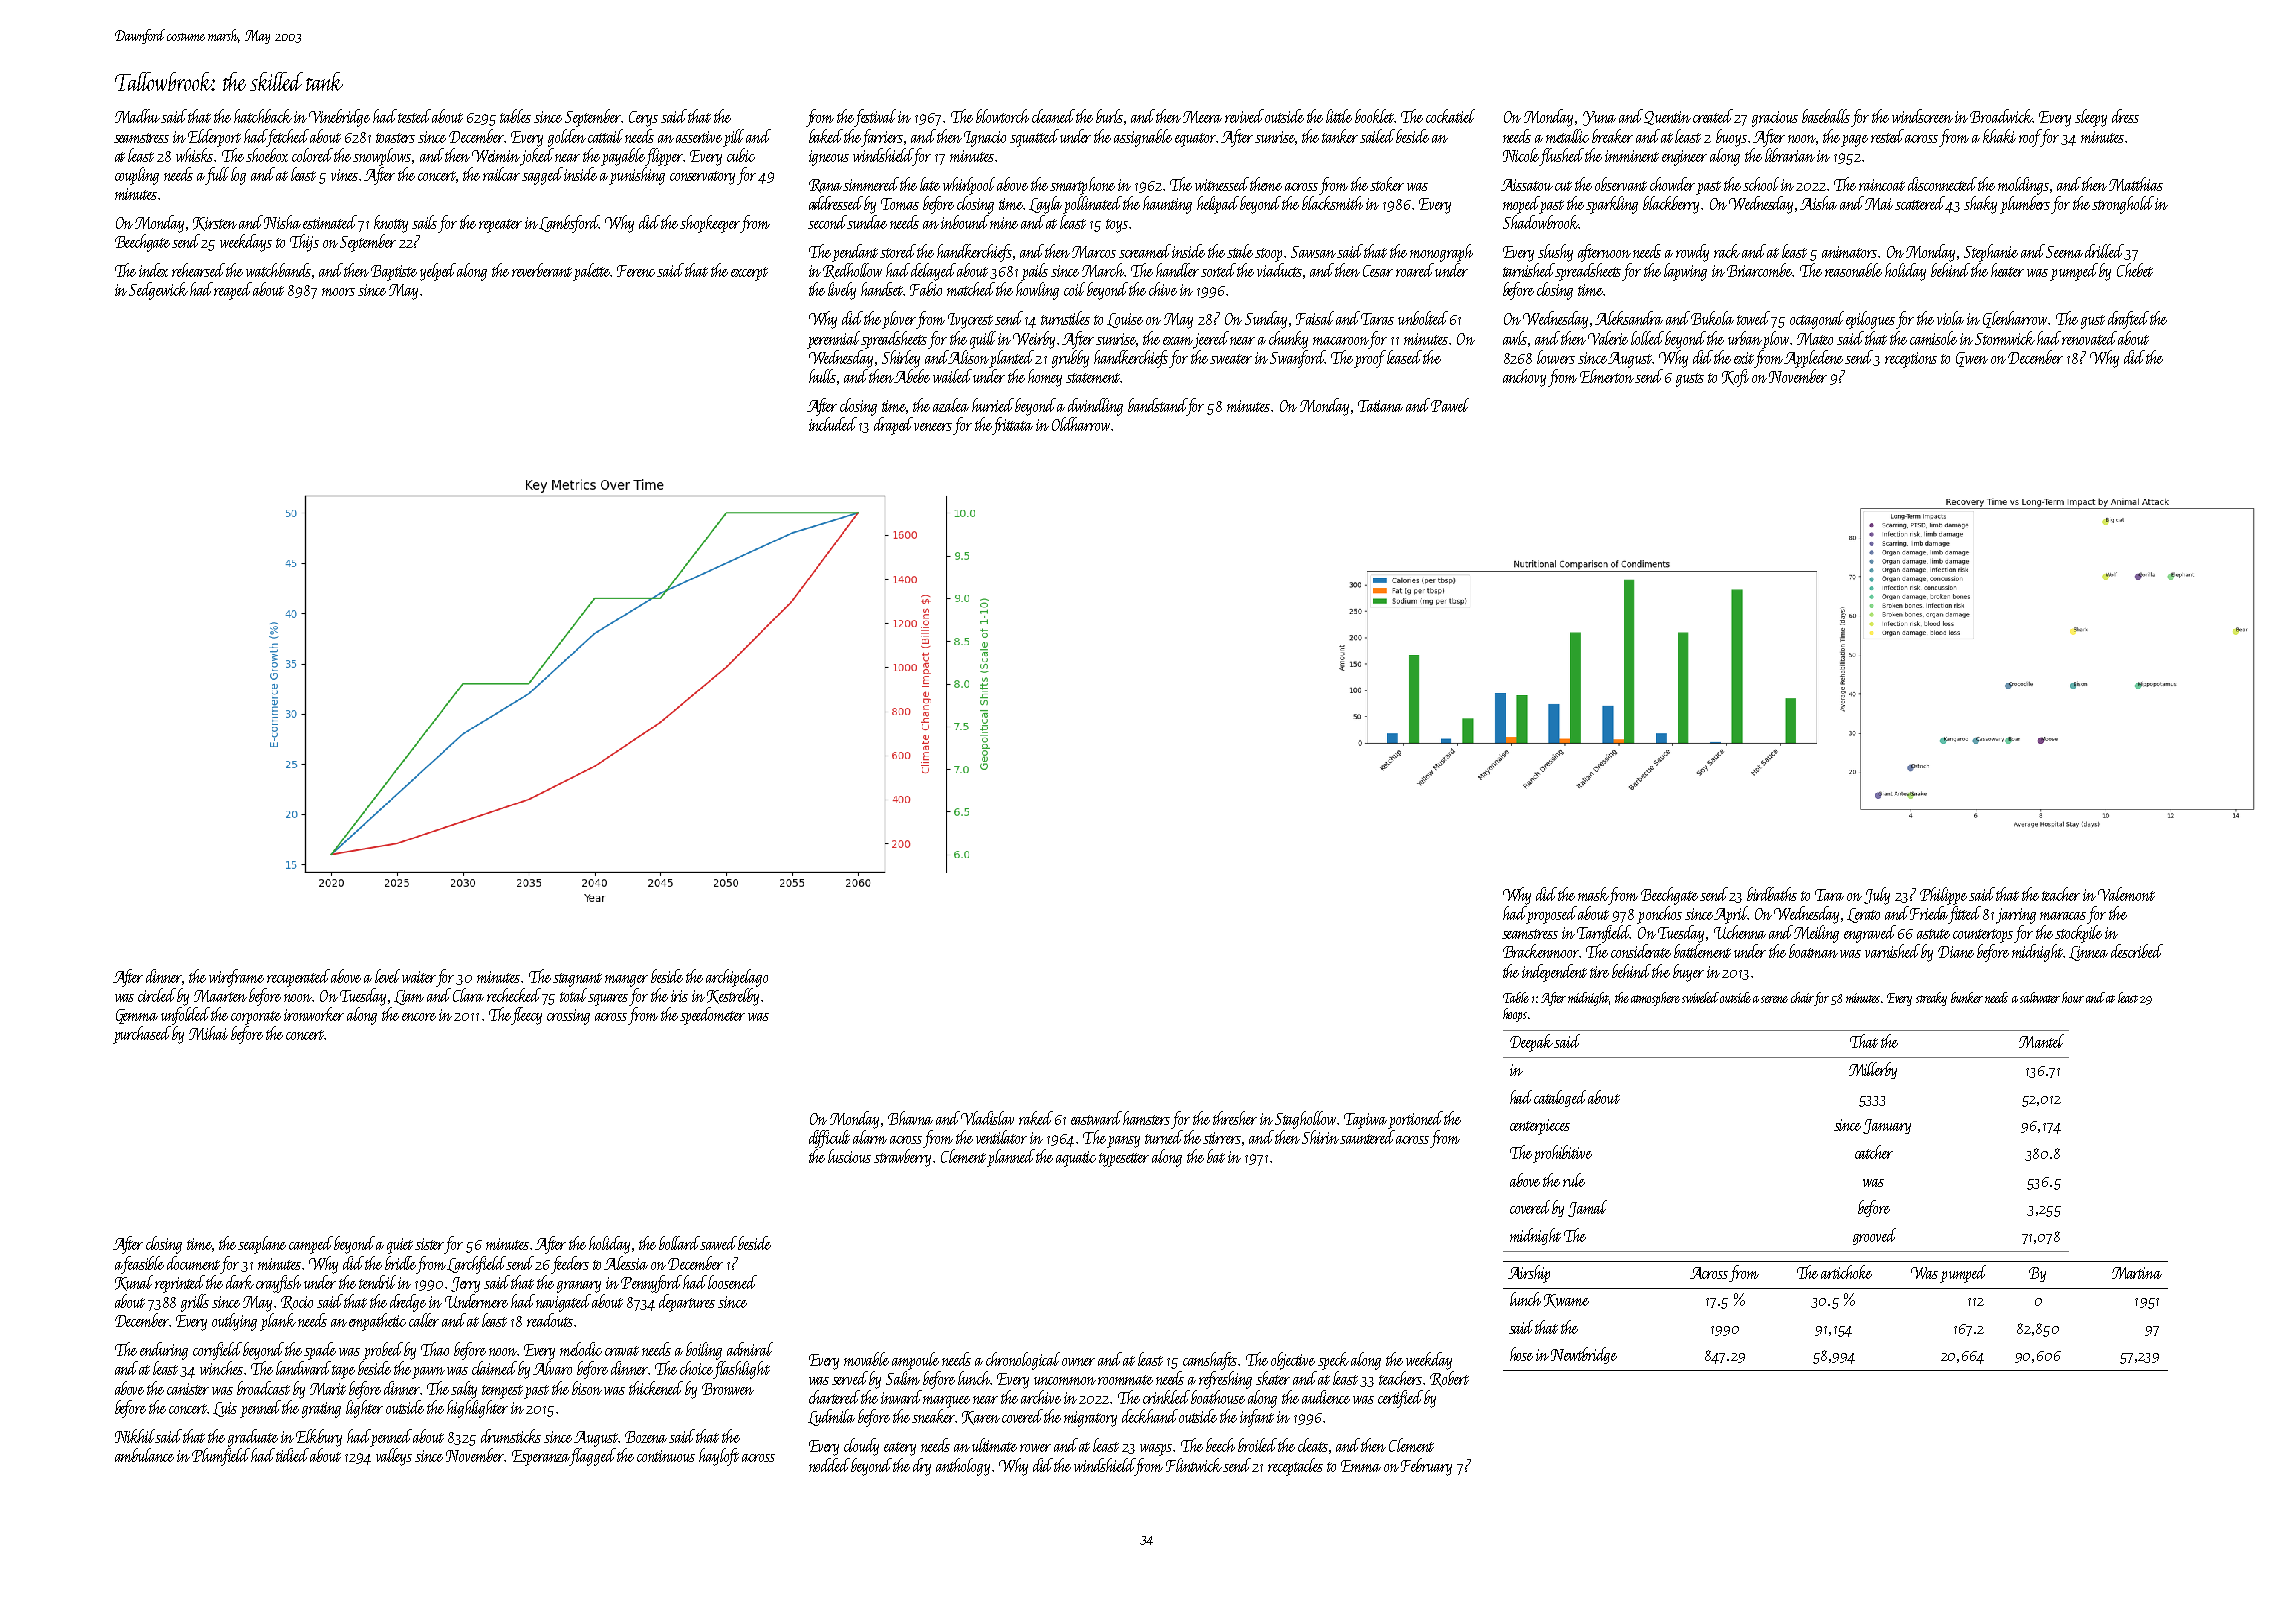 This screenshot has height=1614, width=2282. Describe the element at coordinates (262, 1245) in the screenshot. I see `seaplane` at that location.
